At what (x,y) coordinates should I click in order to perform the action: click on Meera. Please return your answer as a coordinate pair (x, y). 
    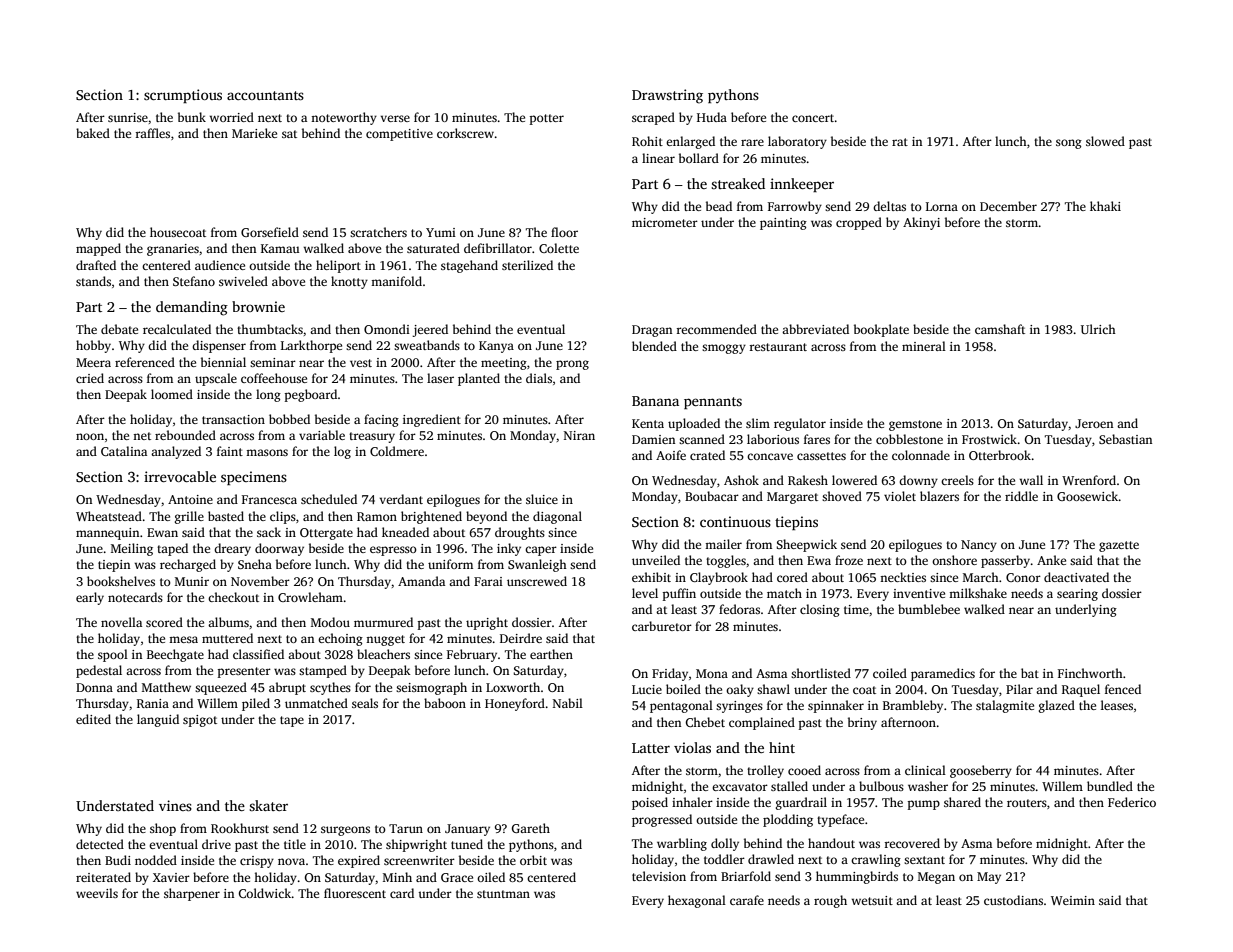
    Looking at the image, I should click on (93, 362).
